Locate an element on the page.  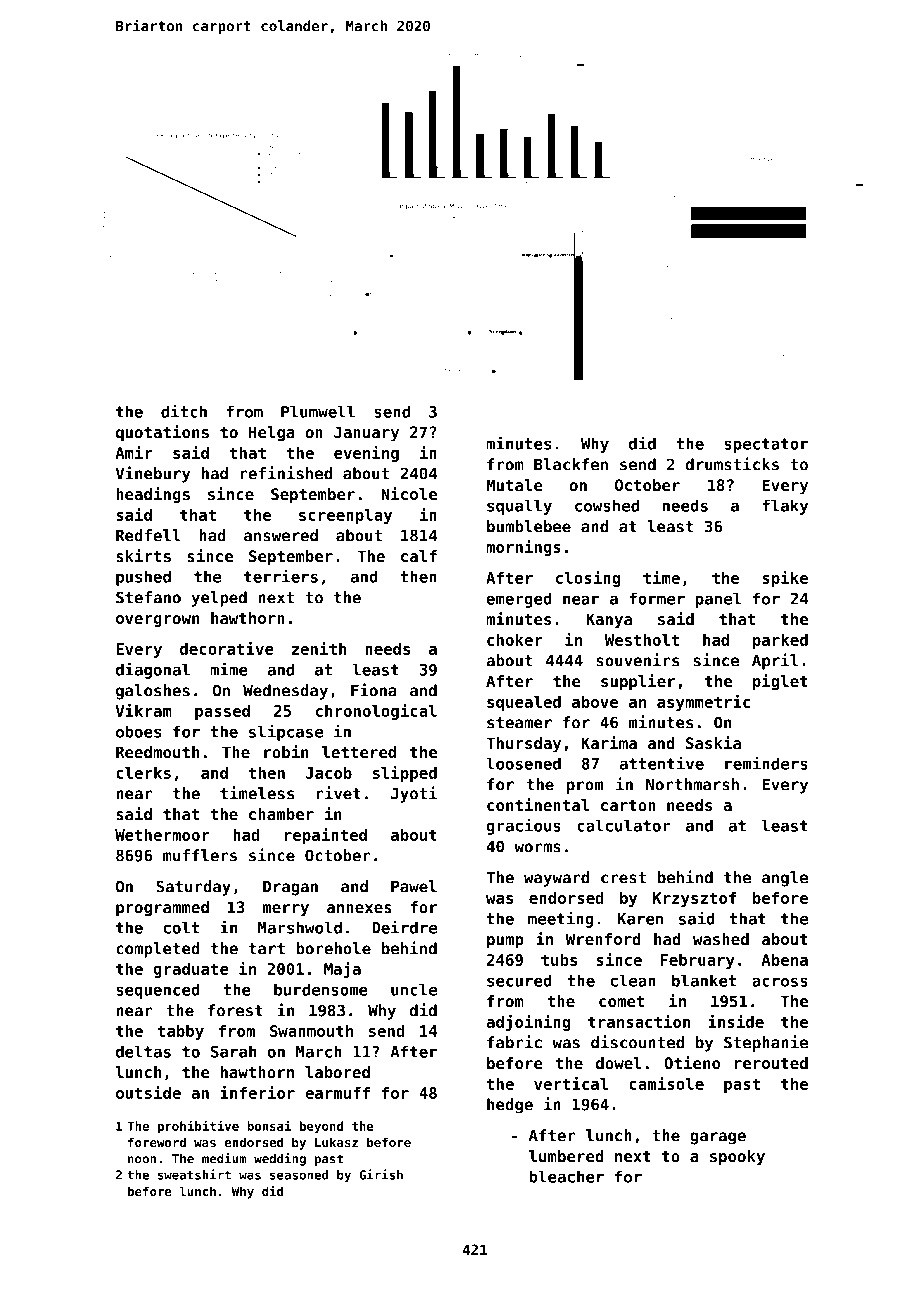
sweatshirt is located at coordinates (194, 1174).
